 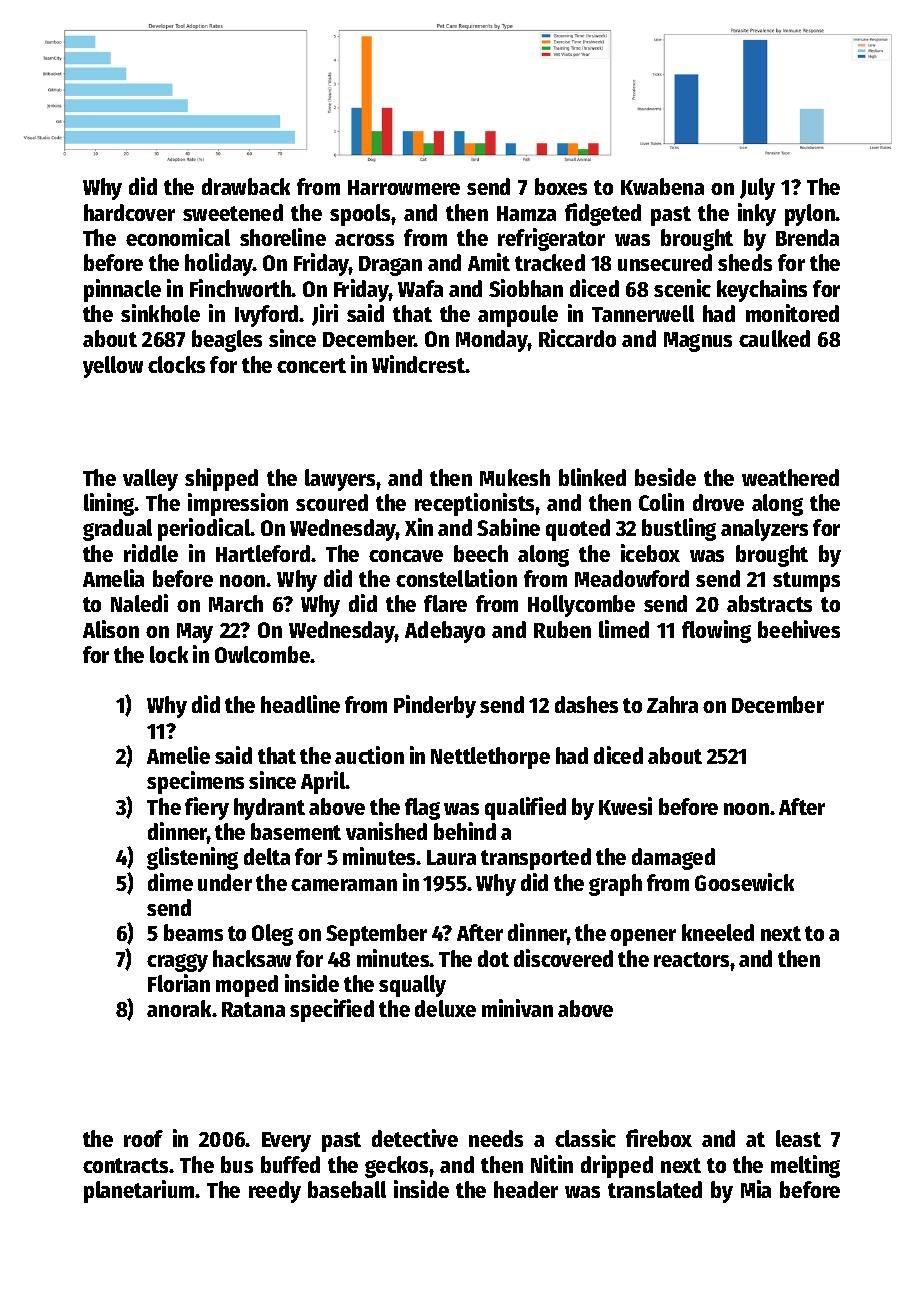 What do you see at coordinates (662, 186) in the screenshot?
I see `Kwabena` at bounding box center [662, 186].
